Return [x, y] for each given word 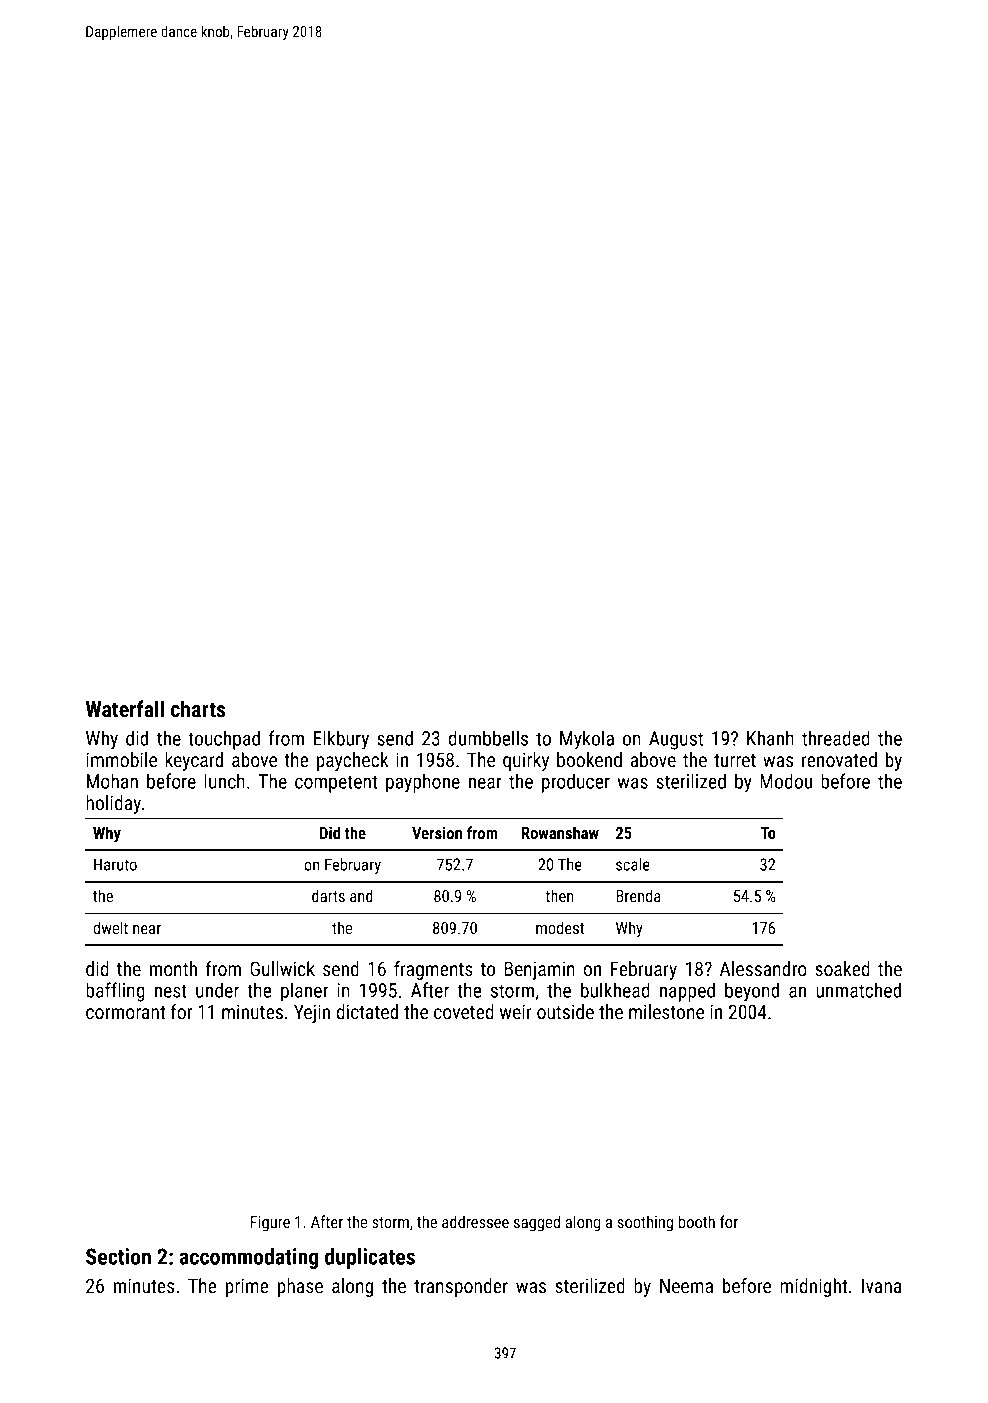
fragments [433, 970]
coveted [464, 1011]
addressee [475, 1221]
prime [247, 1287]
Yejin [312, 1013]
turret [735, 760]
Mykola [587, 740]
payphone [423, 783]
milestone [666, 1011]
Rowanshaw [560, 832]
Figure [270, 1224]
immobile [121, 759]
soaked [842, 968]
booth [697, 1221]
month [173, 968]
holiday [113, 804]
